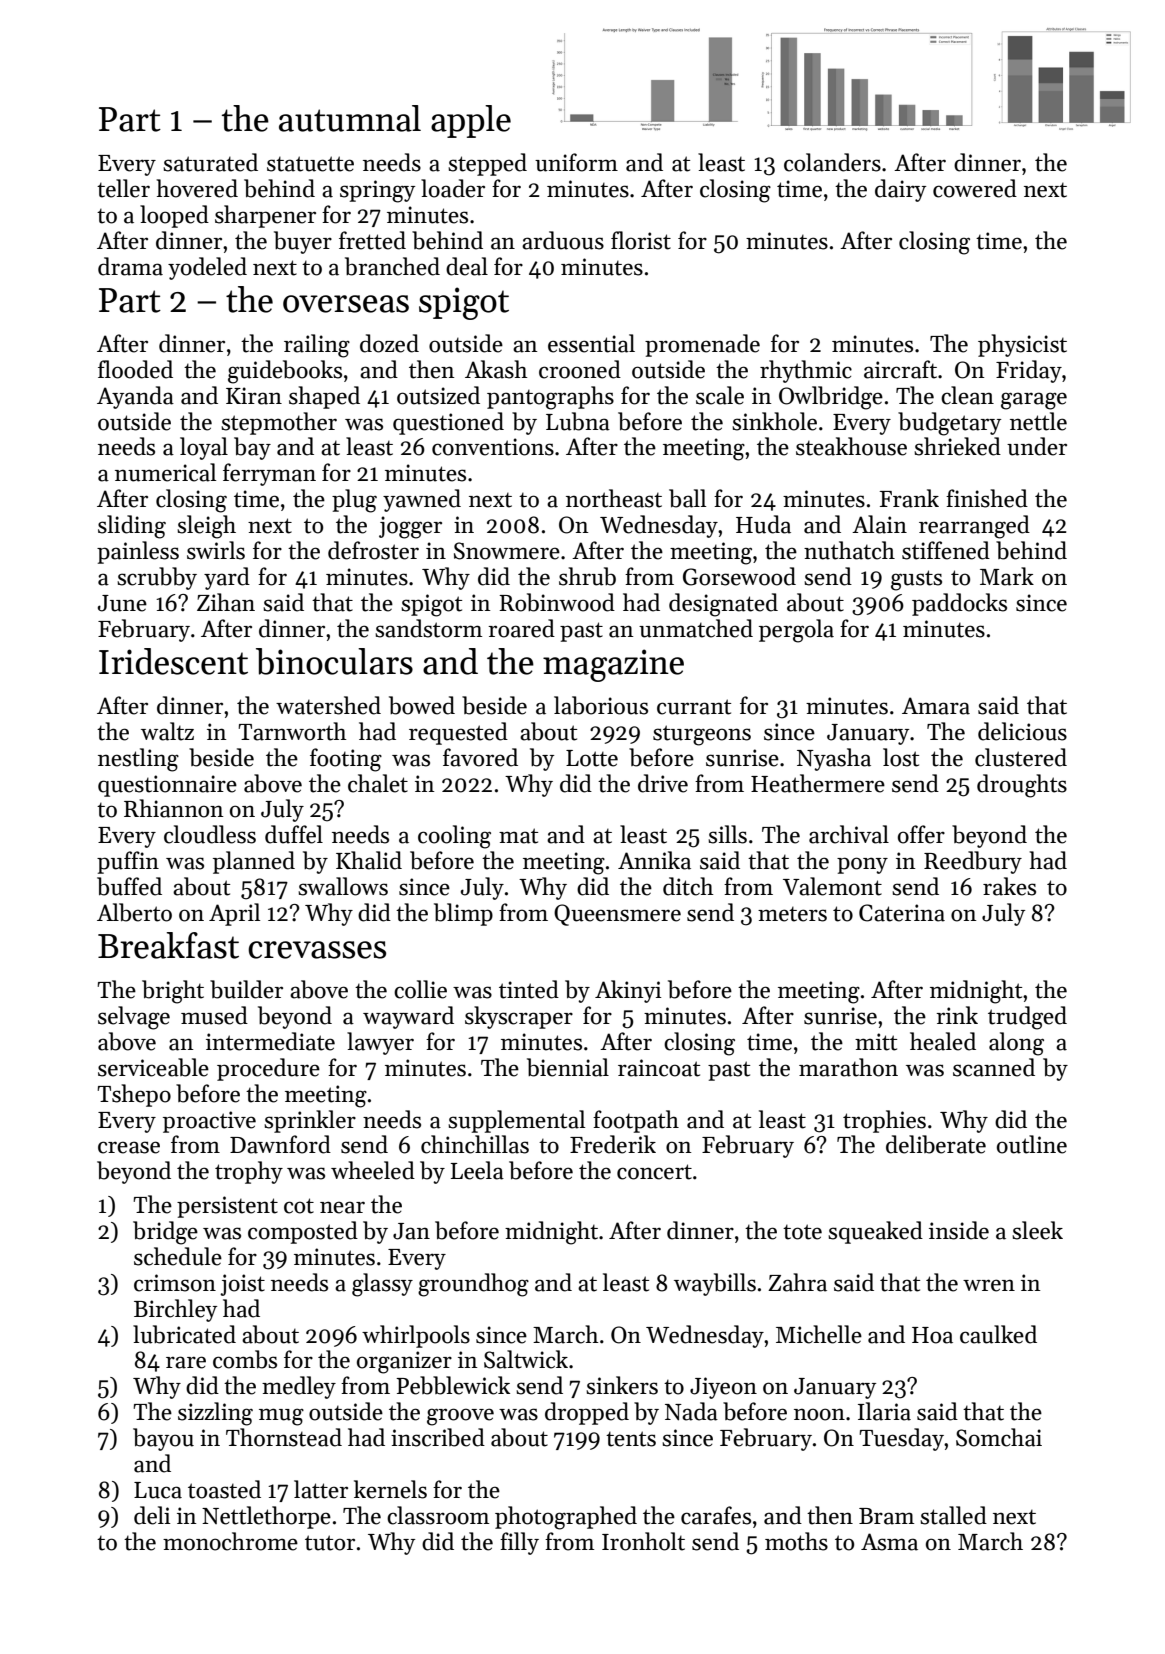  Describe the element at coordinates (643, 1541) in the screenshot. I see `Ironholt` at that location.
